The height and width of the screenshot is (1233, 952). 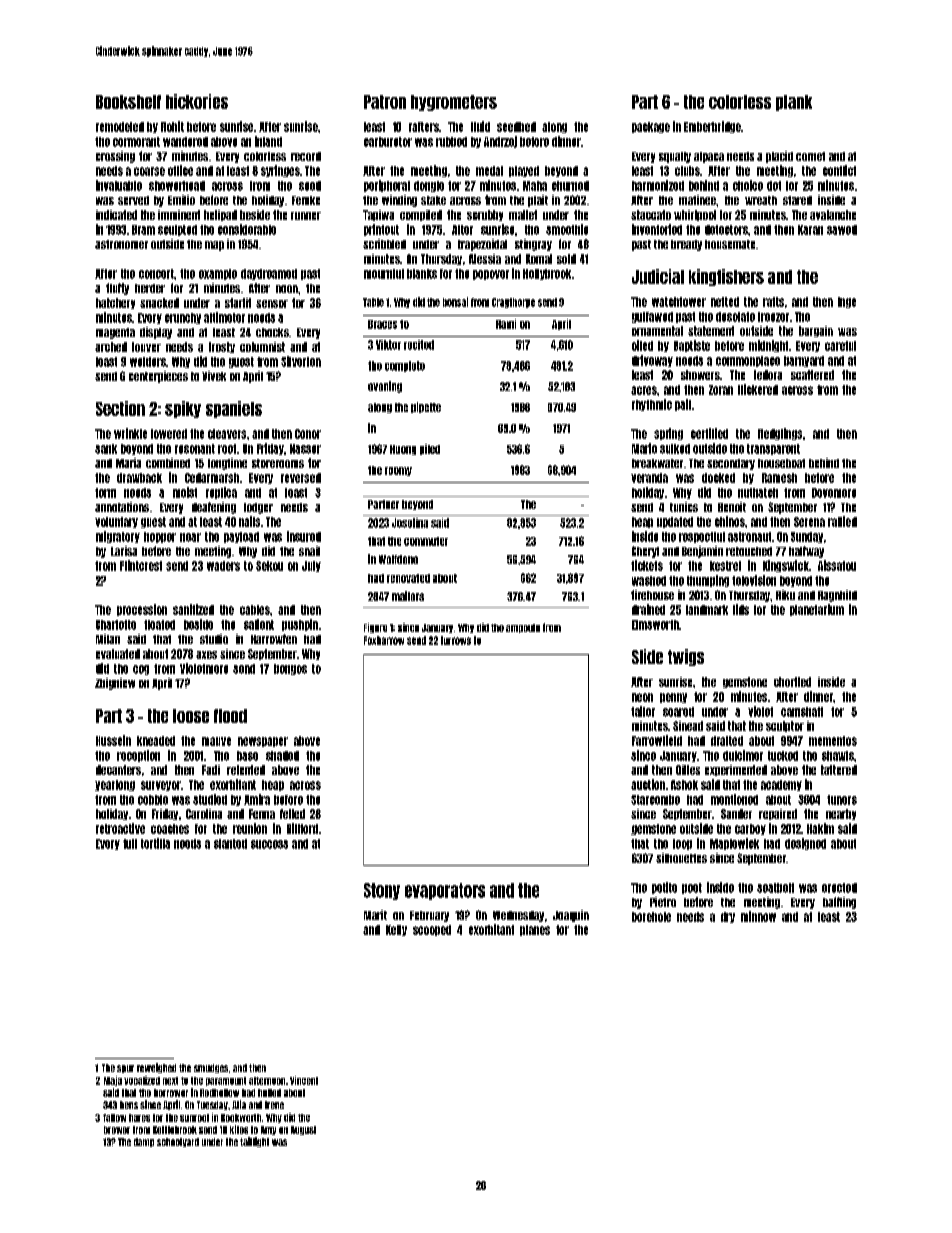 What do you see at coordinates (842, 230) in the screenshot?
I see `sawed` at bounding box center [842, 230].
